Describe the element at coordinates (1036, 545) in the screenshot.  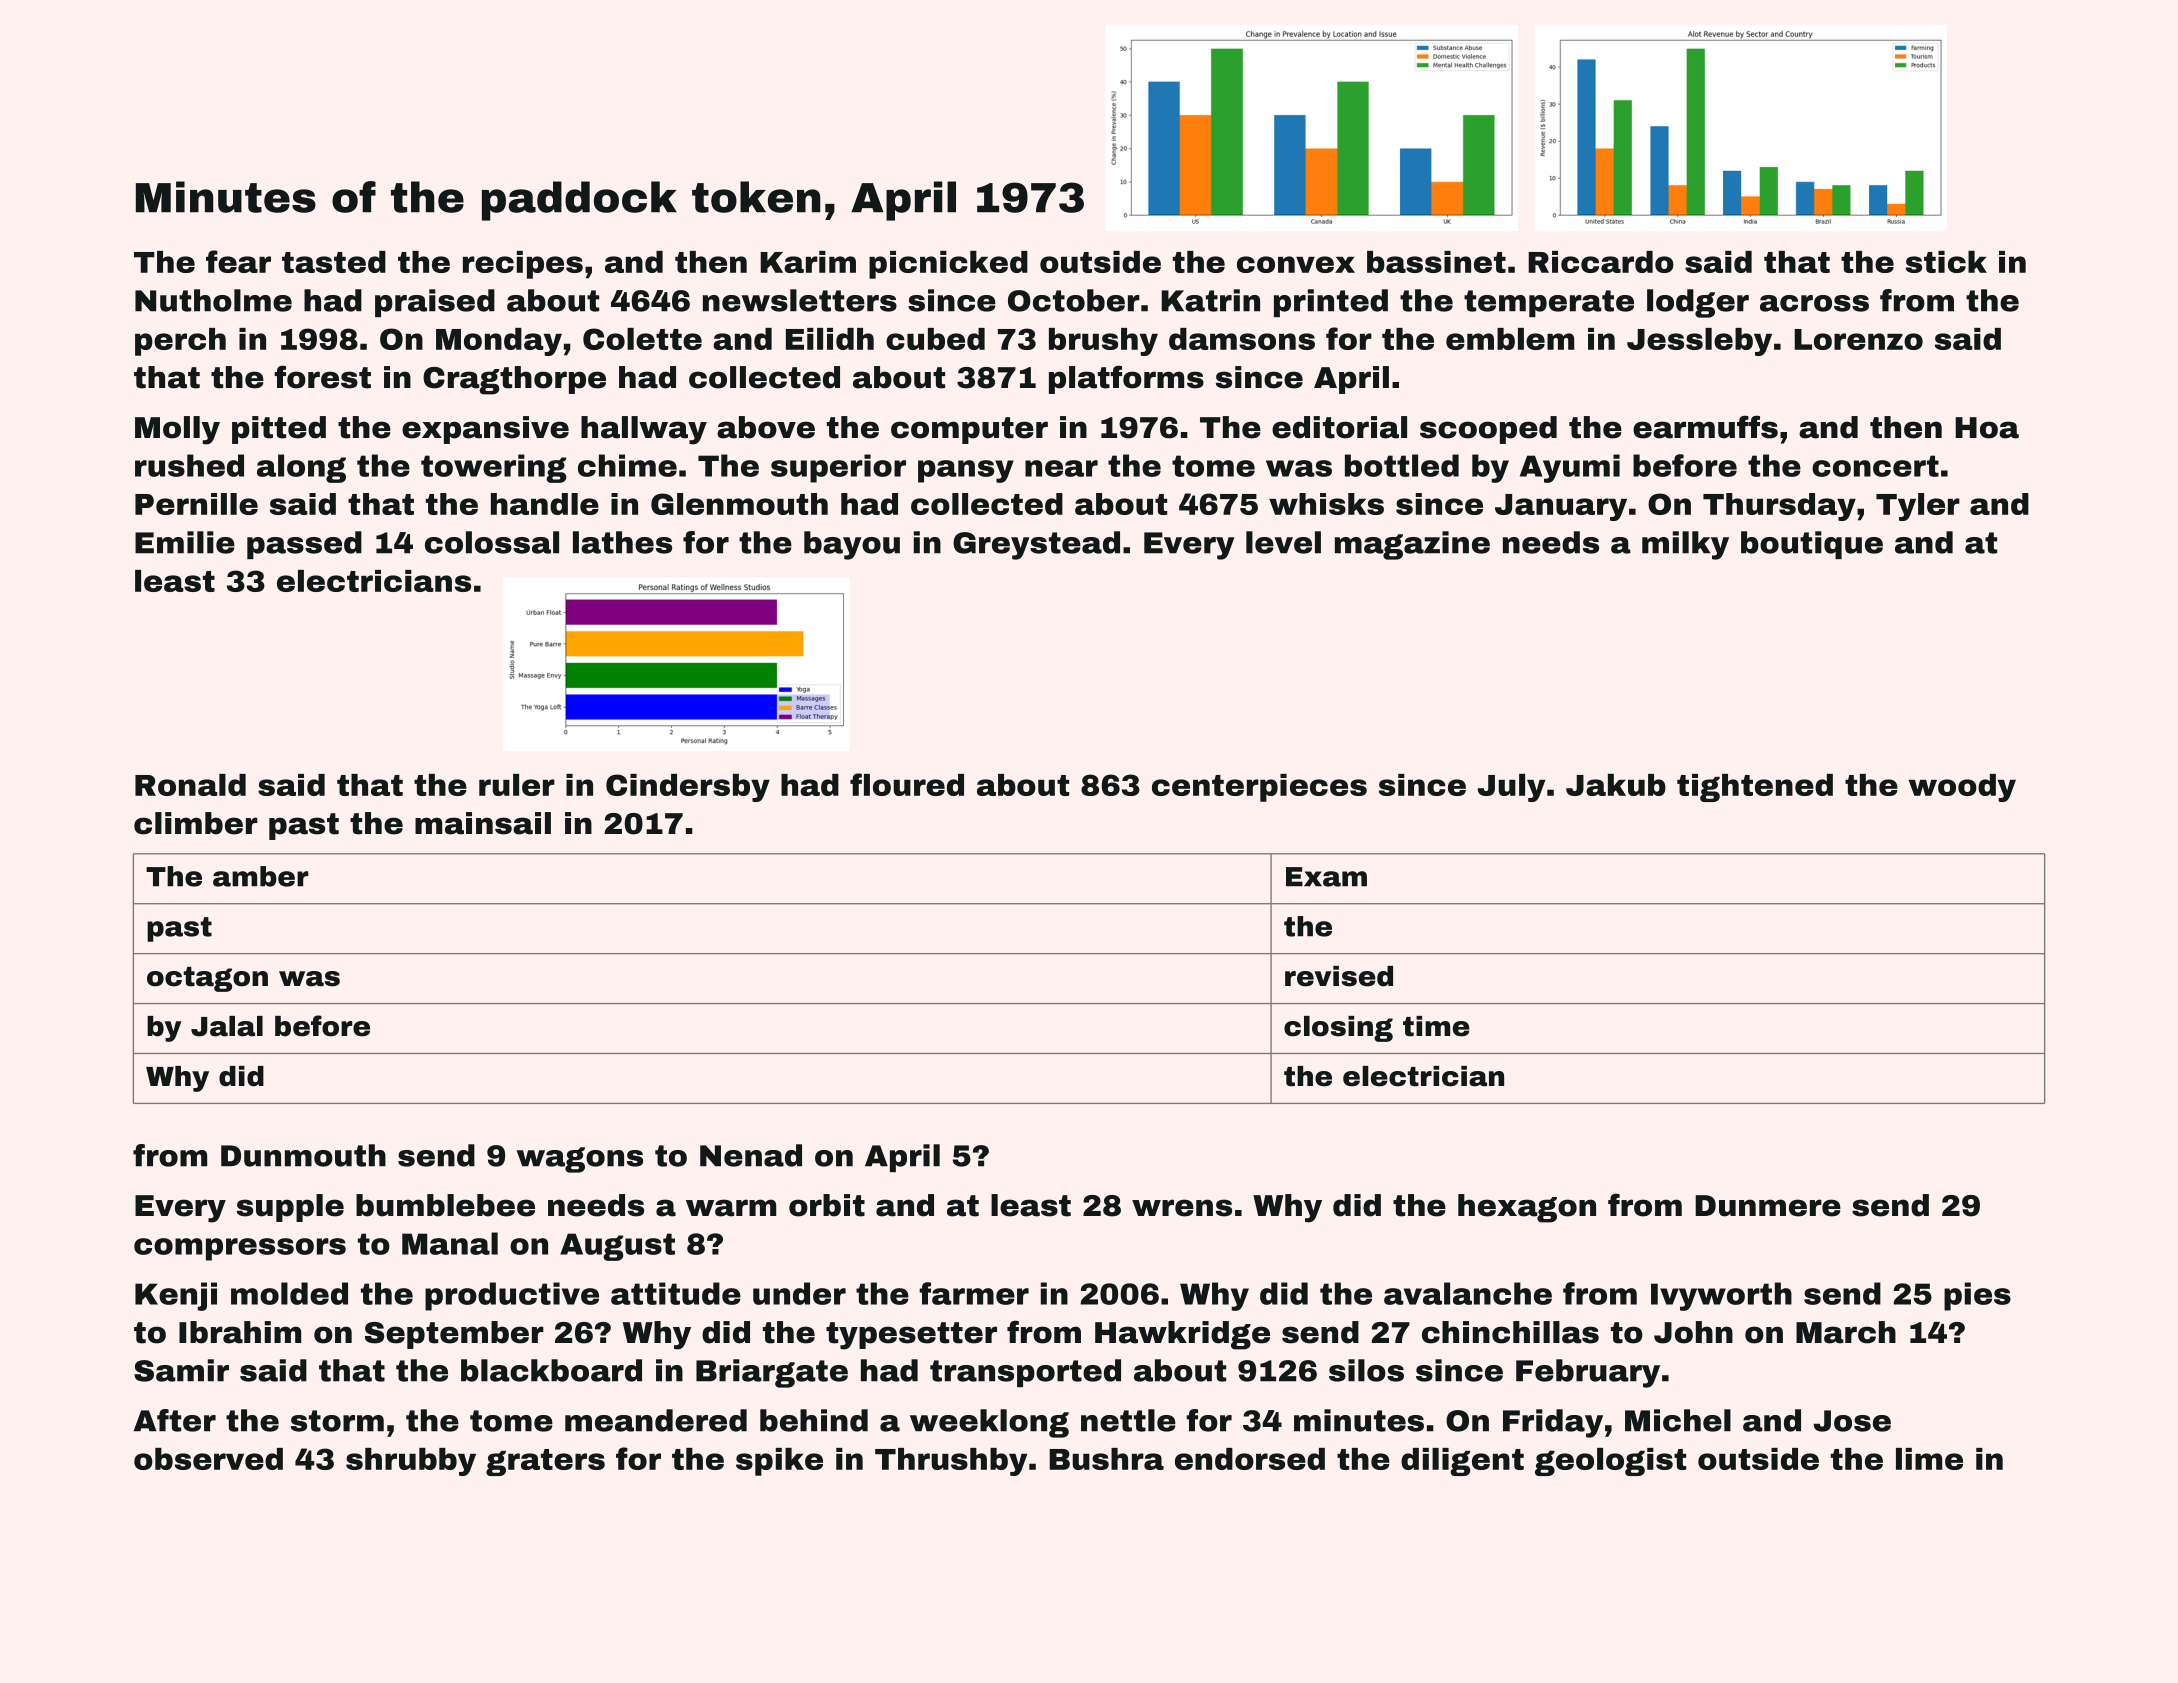
I see `Greystead` at that location.
